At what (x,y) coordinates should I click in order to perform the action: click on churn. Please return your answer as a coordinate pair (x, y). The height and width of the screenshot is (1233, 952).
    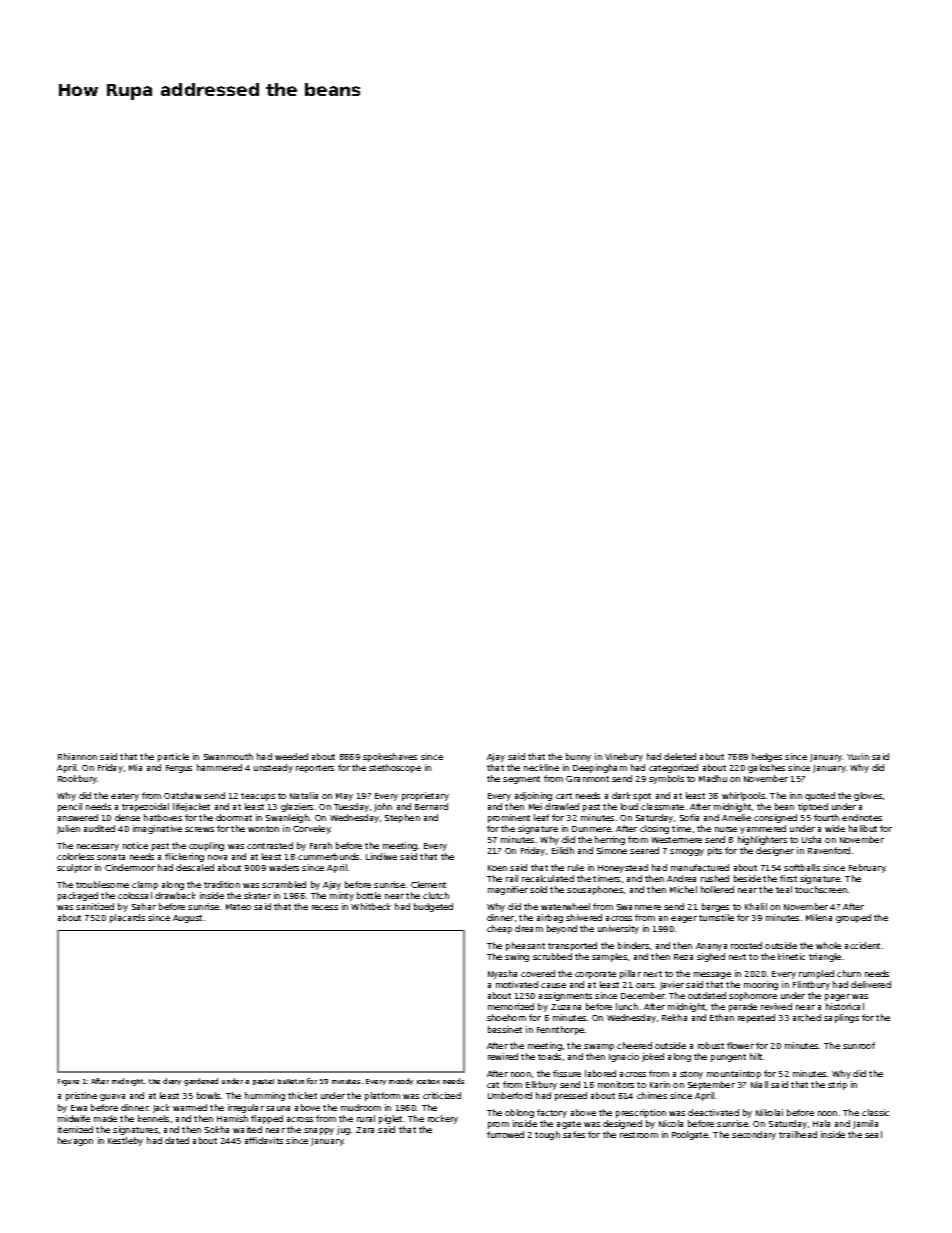
    Looking at the image, I should click on (849, 973).
